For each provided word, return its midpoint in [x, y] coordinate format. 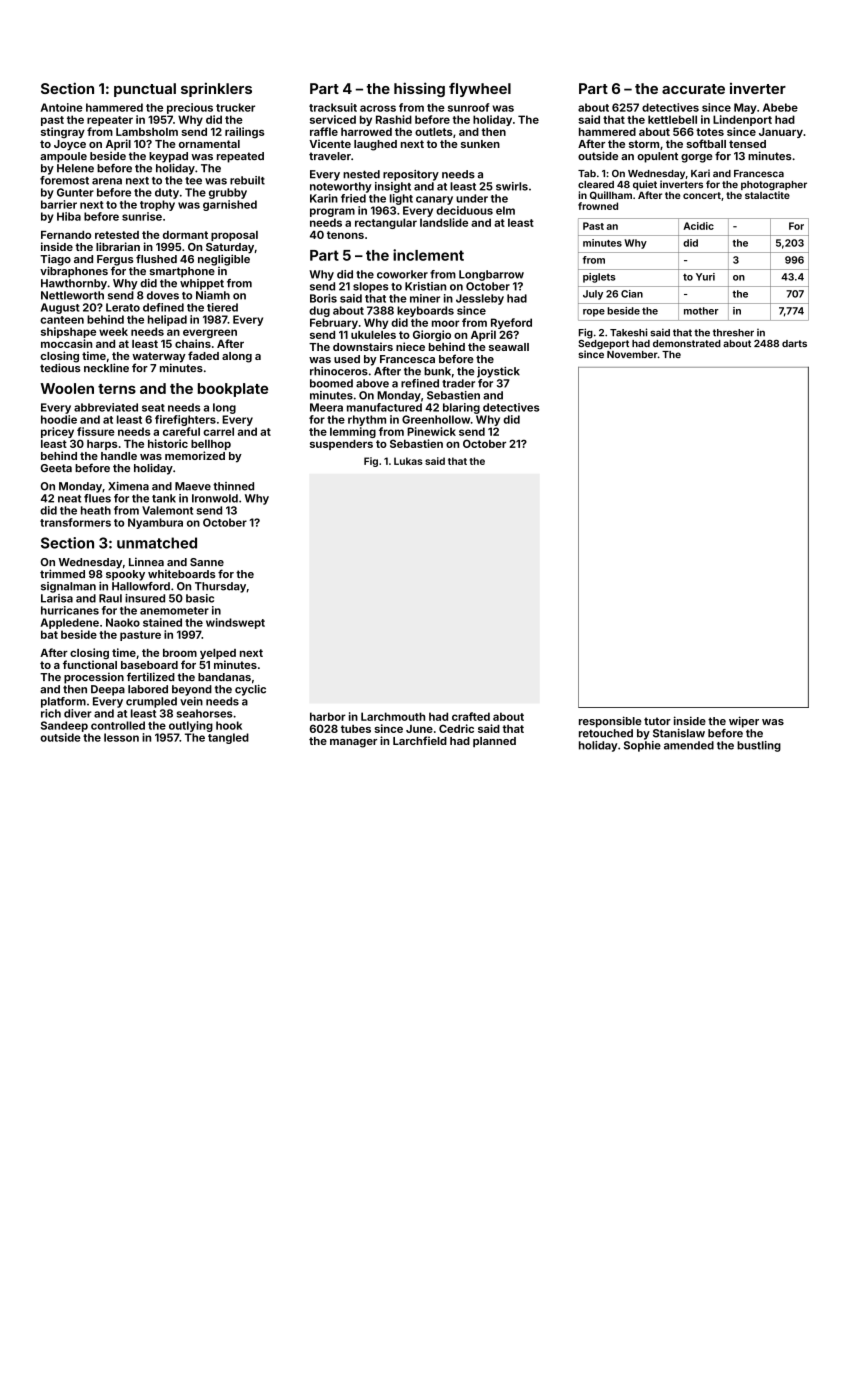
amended [689, 745]
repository [411, 175]
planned [494, 742]
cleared [596, 184]
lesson [121, 737]
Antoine [62, 107]
